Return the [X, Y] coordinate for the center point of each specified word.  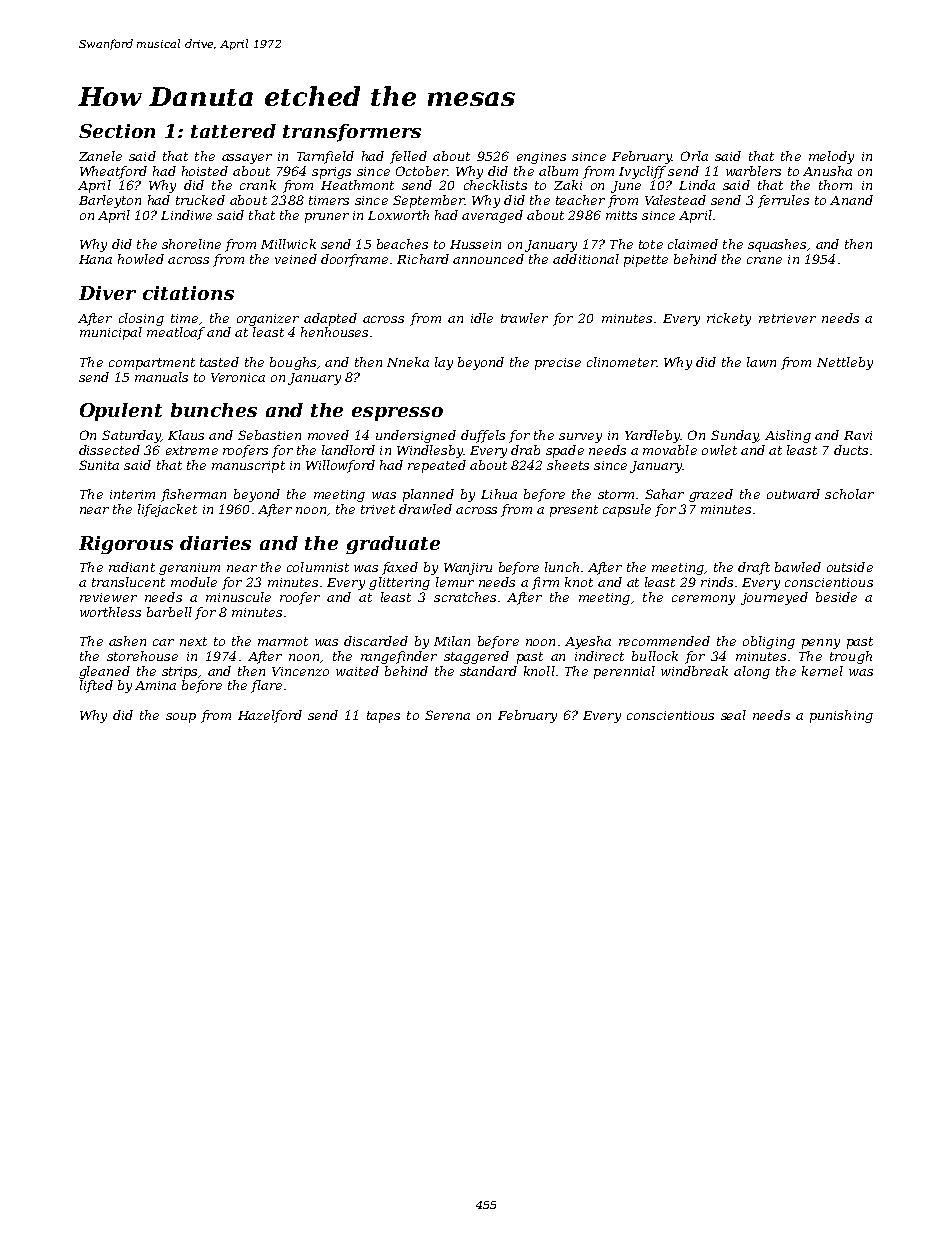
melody [831, 157]
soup [181, 718]
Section [117, 131]
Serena [447, 715]
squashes [777, 245]
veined [296, 259]
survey [580, 438]
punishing [841, 716]
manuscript [248, 467]
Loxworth [398, 215]
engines [541, 158]
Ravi [858, 435]
